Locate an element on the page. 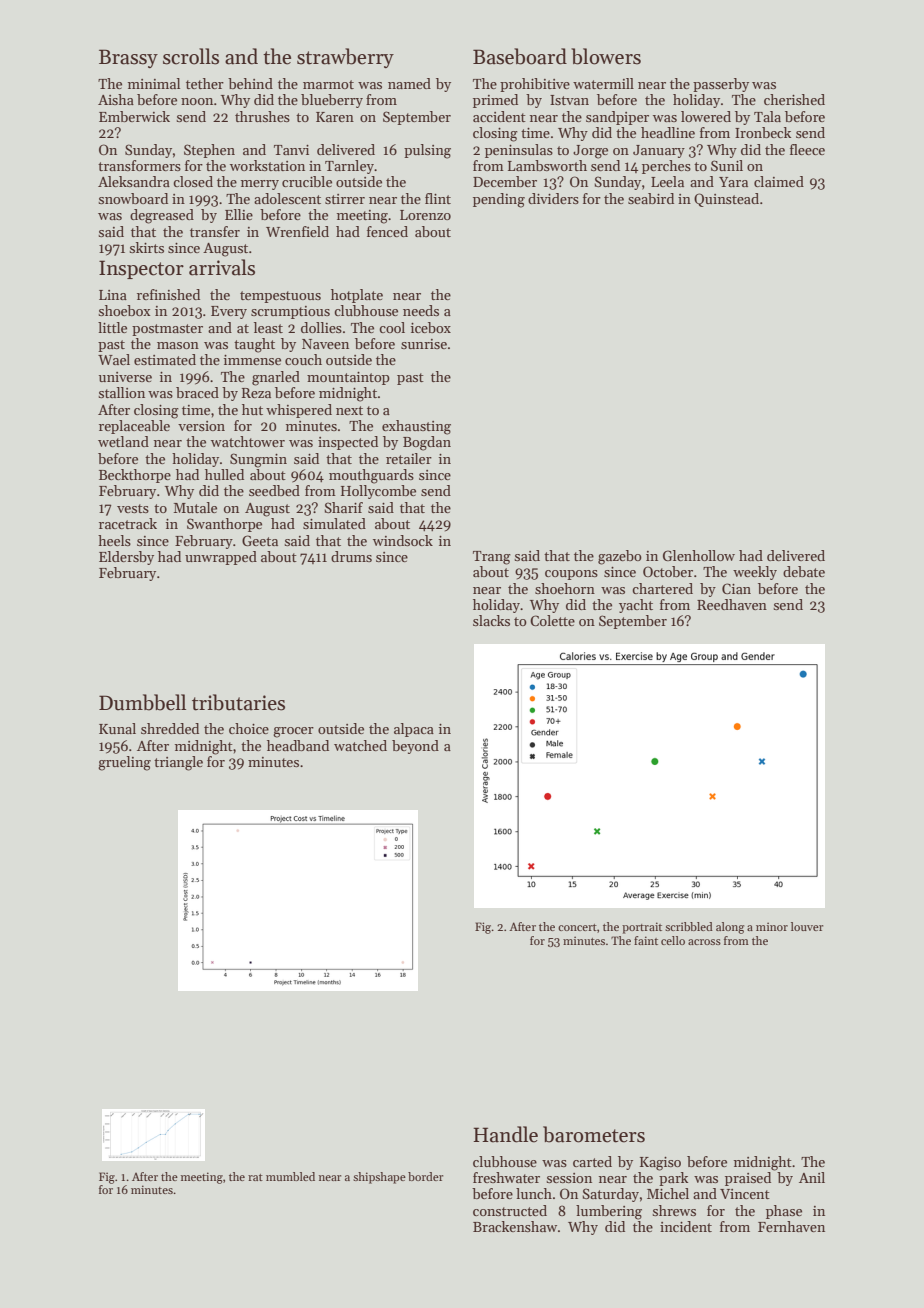  cherished is located at coordinates (794, 99).
